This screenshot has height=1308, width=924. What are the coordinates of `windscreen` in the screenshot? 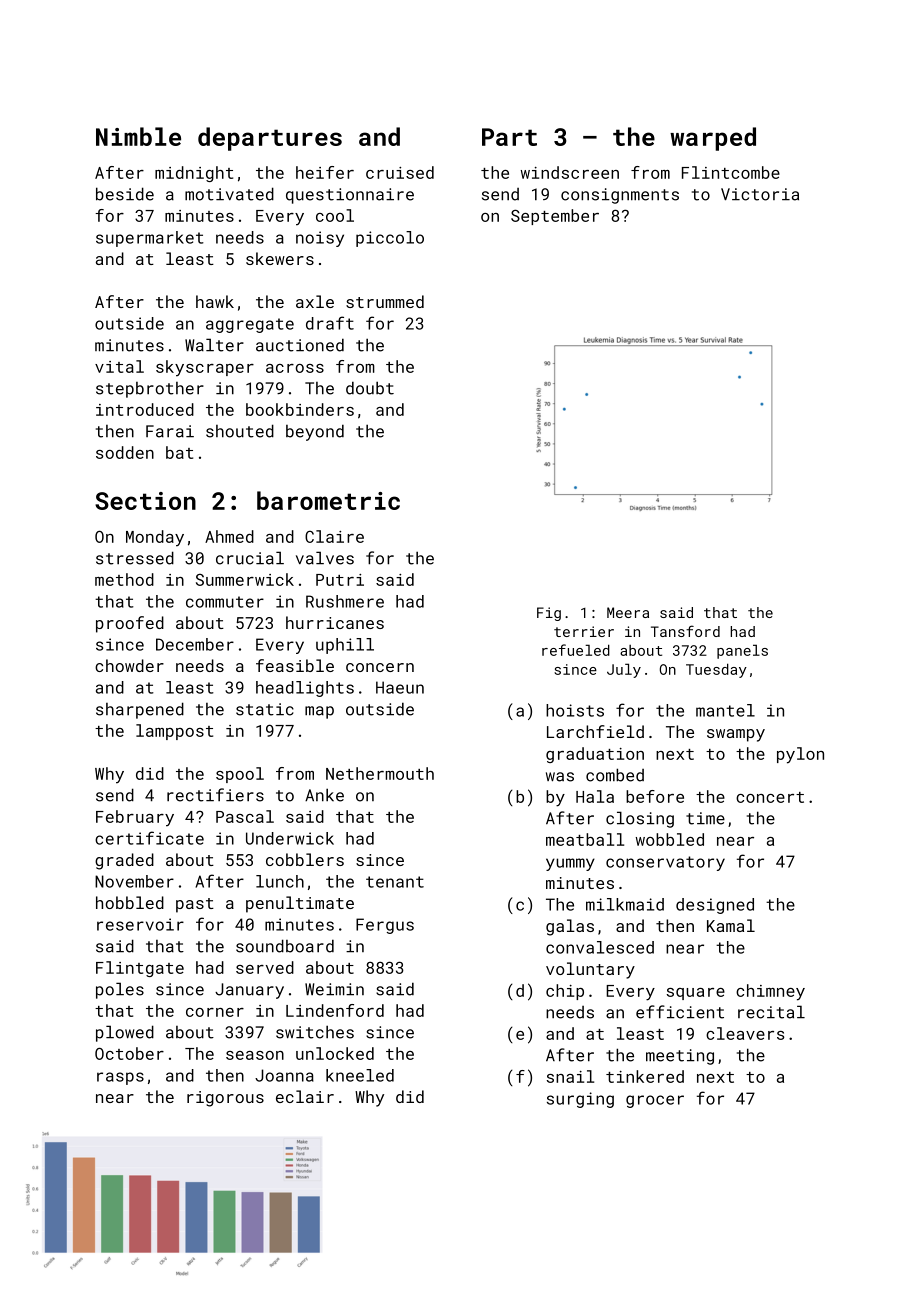 It's located at (570, 172).
